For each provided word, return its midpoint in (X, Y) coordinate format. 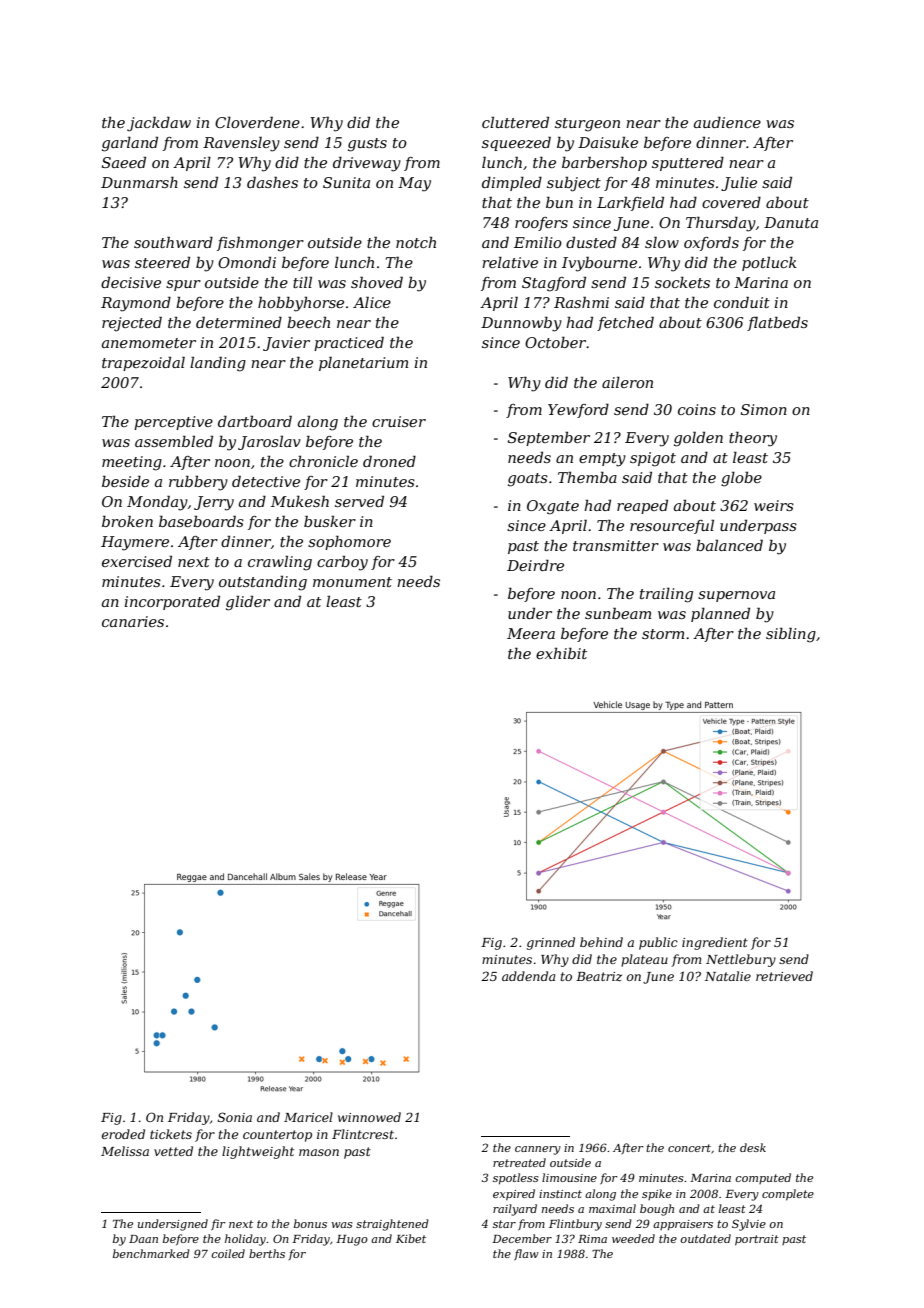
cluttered (515, 122)
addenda (528, 976)
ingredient (715, 943)
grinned (551, 943)
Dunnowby (521, 324)
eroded (123, 1134)
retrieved (784, 976)
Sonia (235, 1117)
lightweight (258, 1152)
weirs (774, 505)
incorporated (172, 603)
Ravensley (241, 144)
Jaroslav (269, 443)
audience (727, 122)
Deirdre (535, 565)
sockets (682, 282)
